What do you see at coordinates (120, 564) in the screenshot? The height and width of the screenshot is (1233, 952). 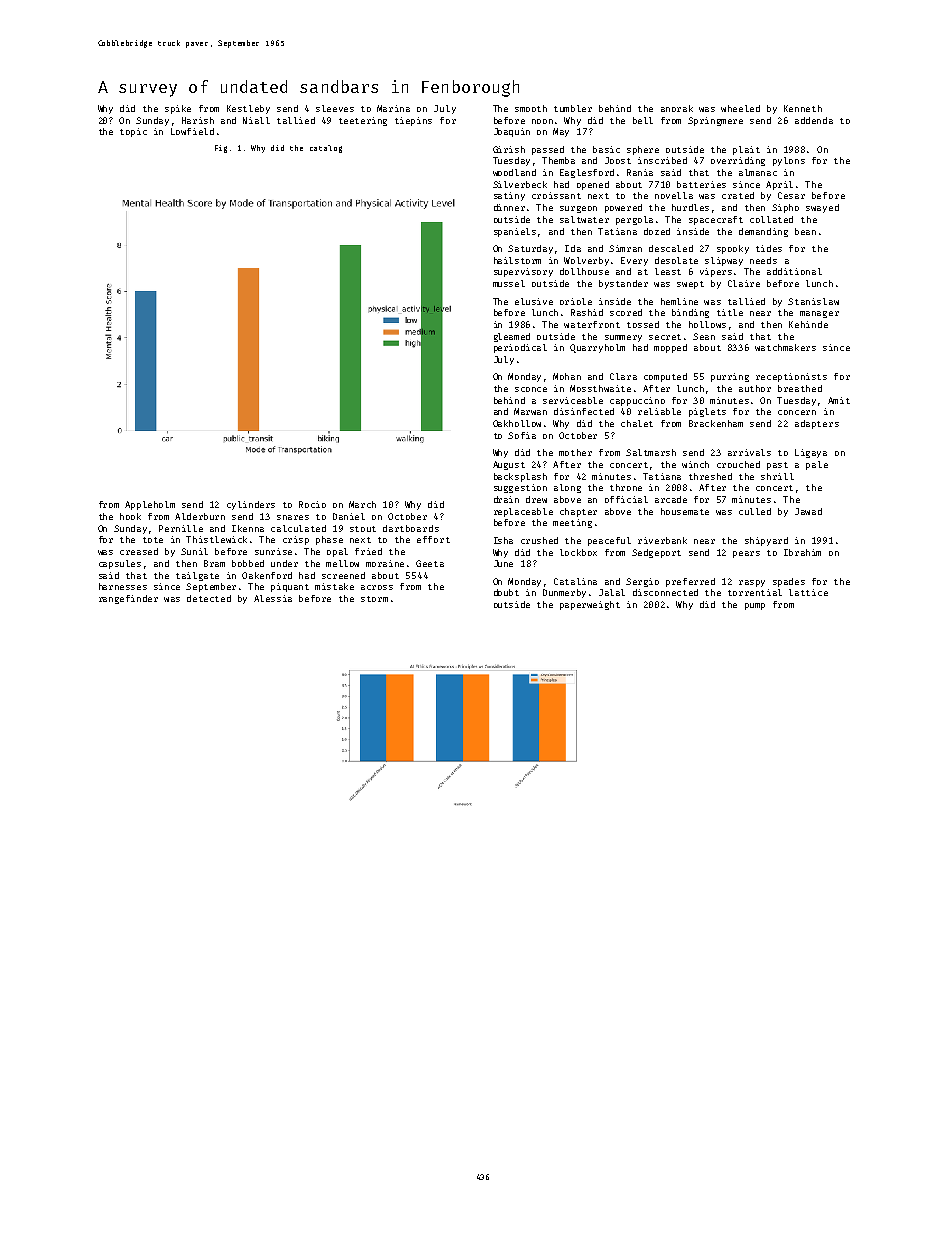 I see `capsules` at bounding box center [120, 564].
